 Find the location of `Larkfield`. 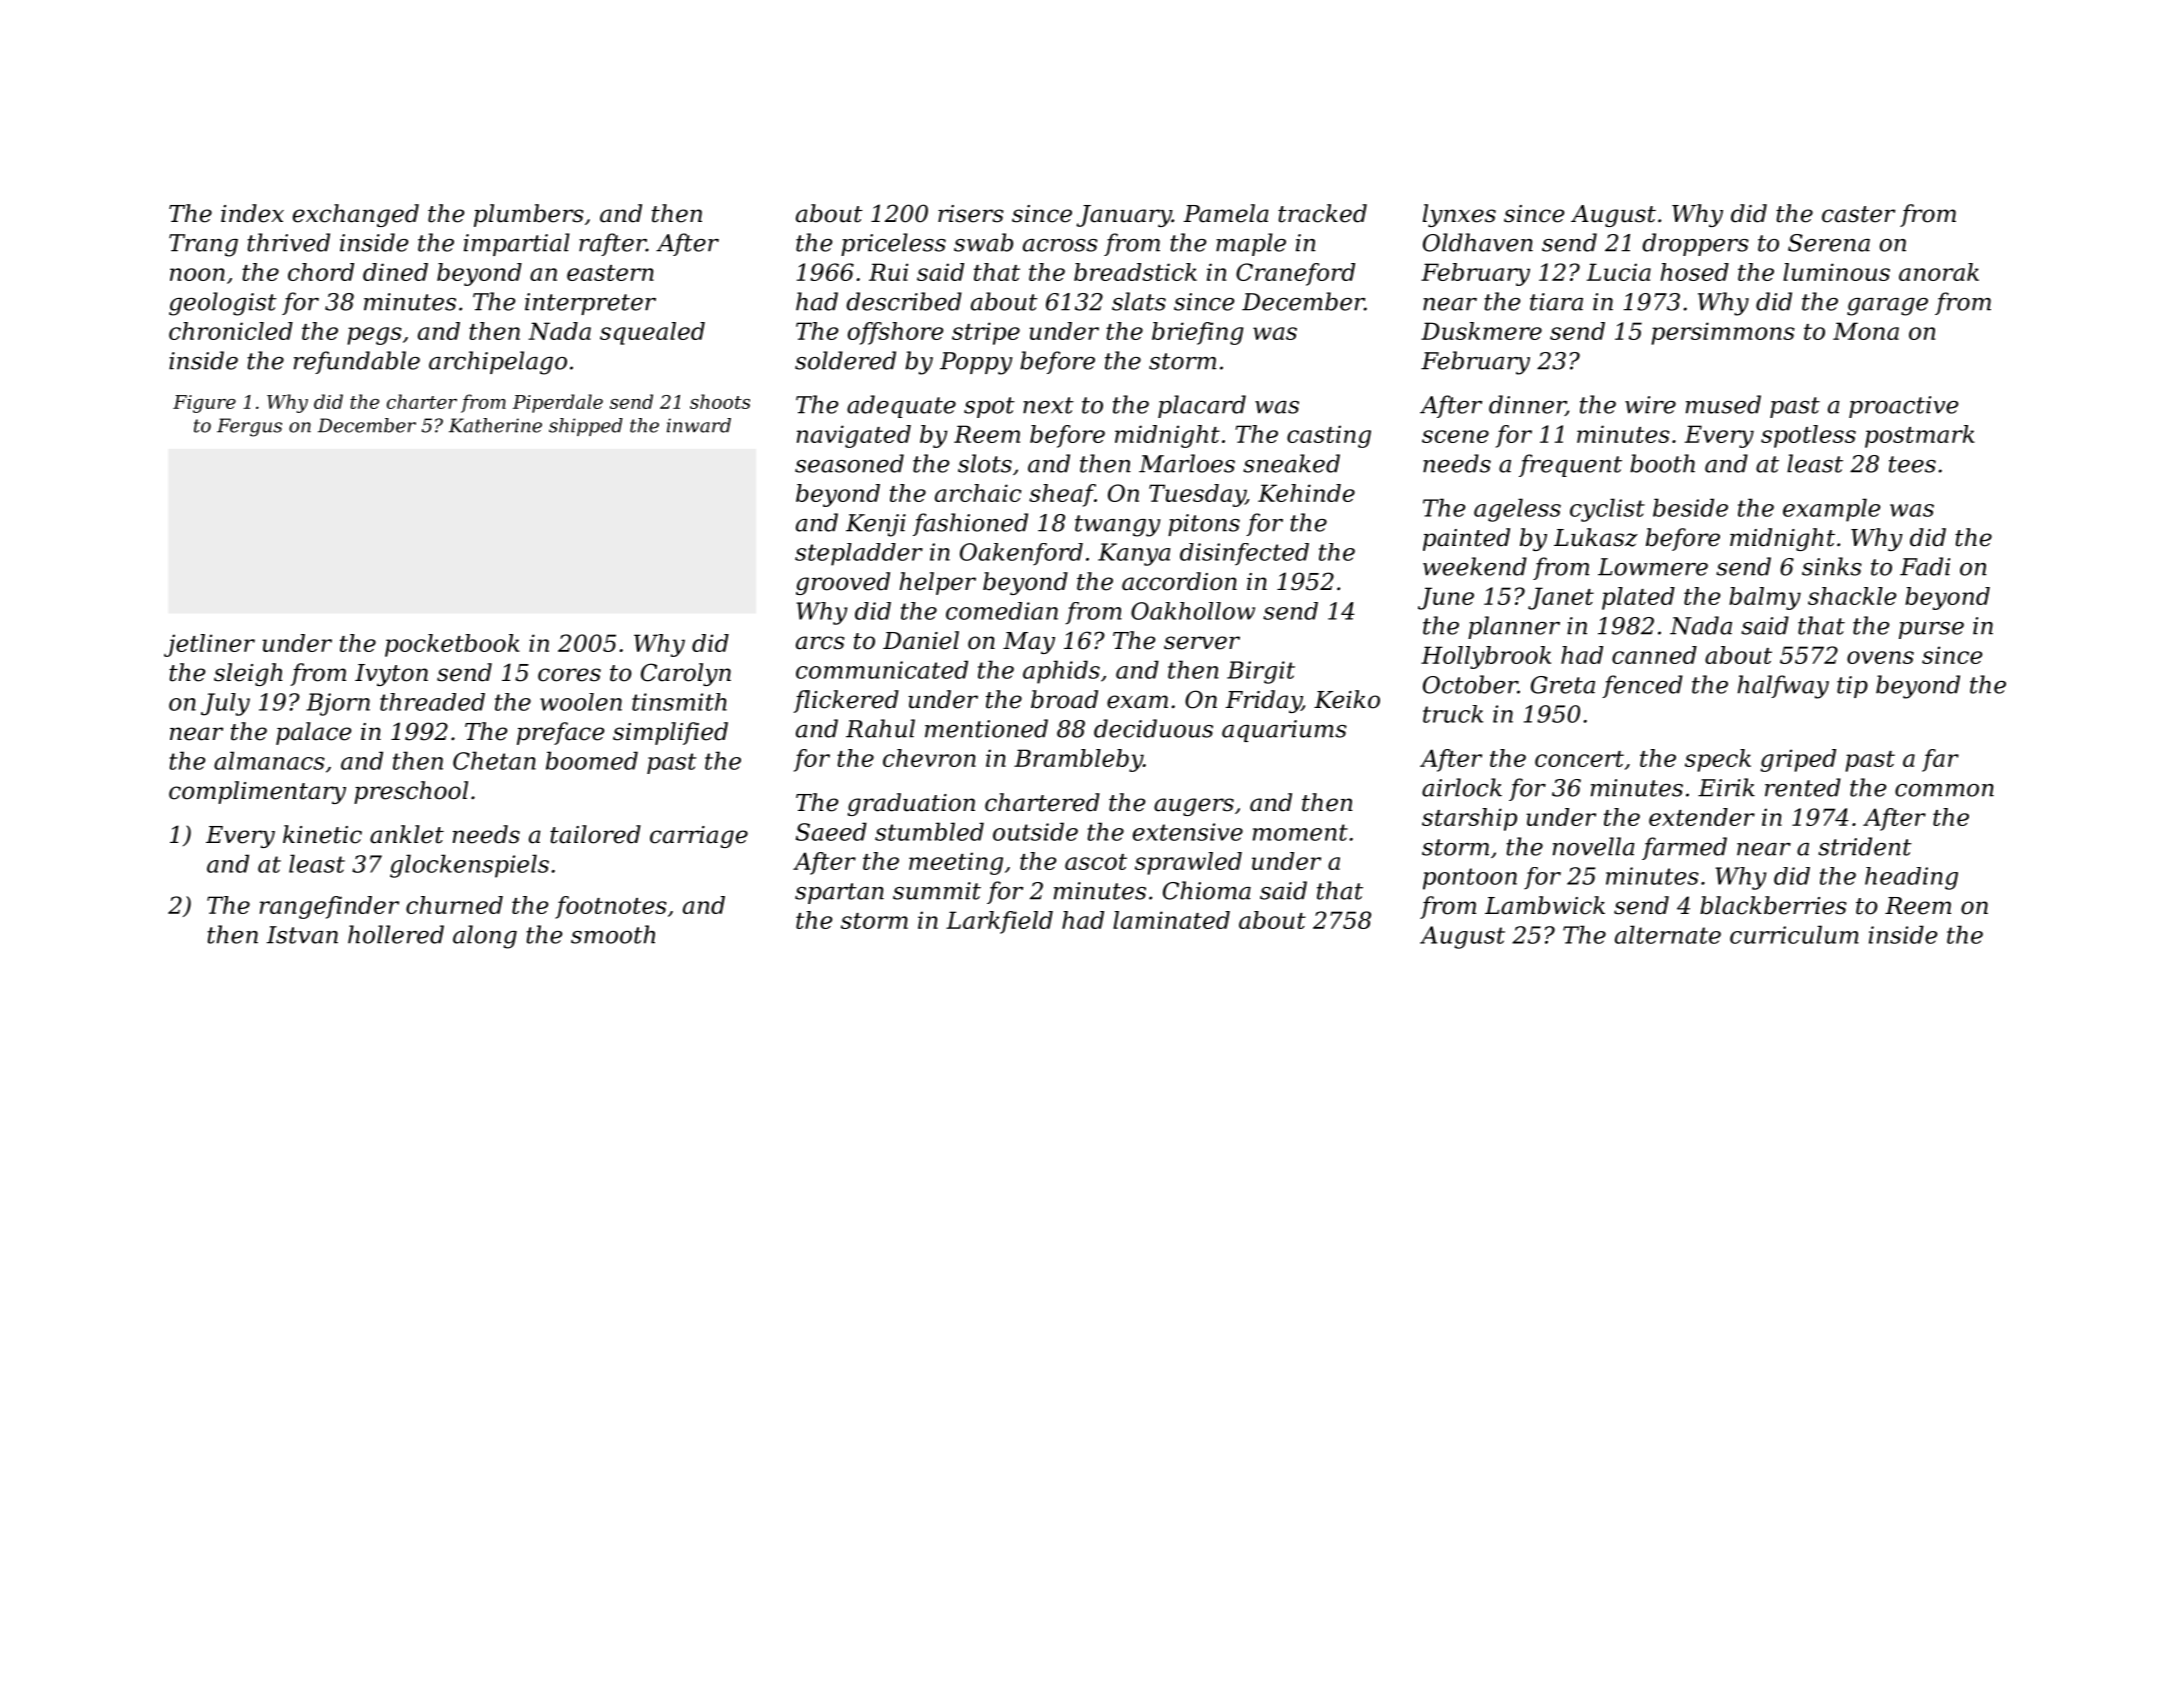

Larkfield is located at coordinates (999, 922).
